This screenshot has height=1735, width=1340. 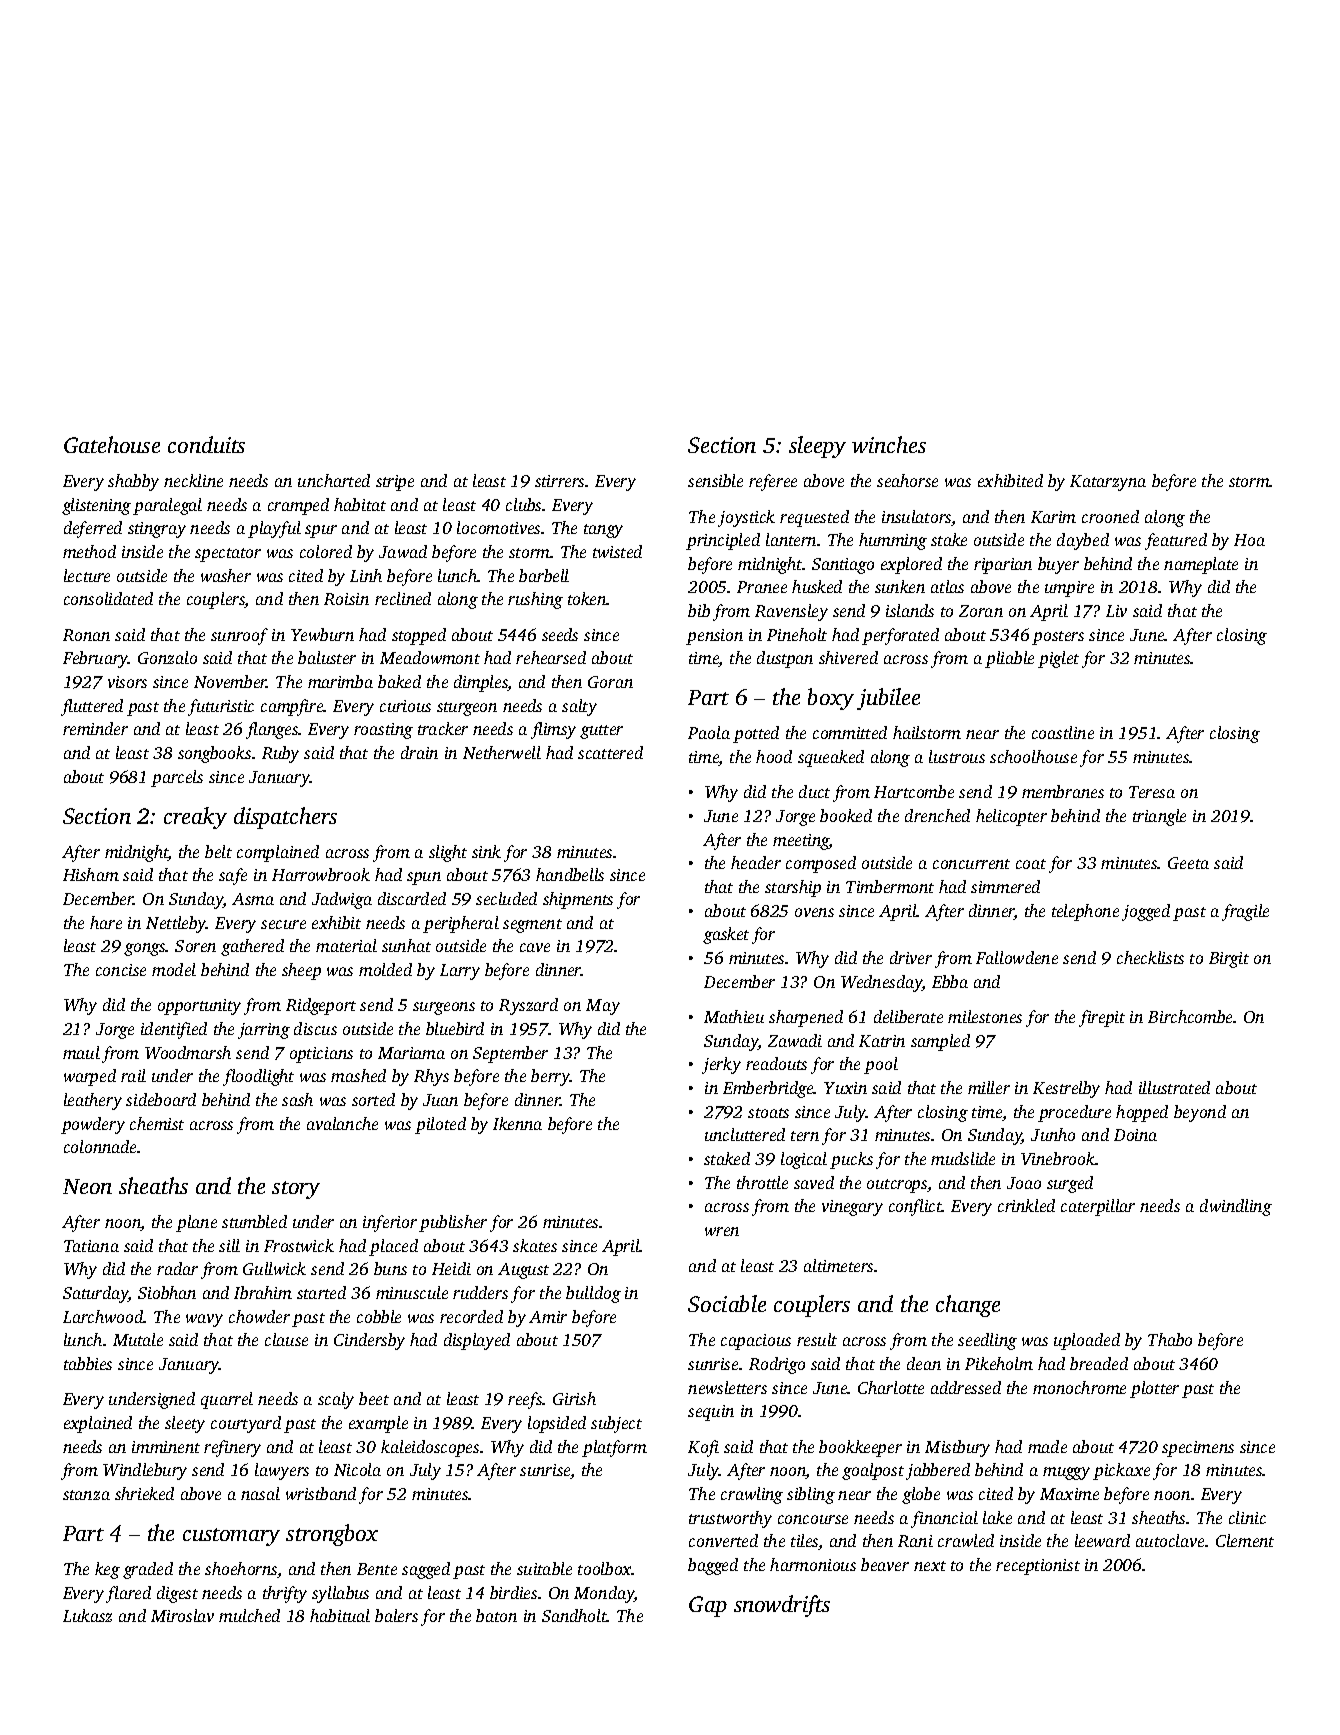 What do you see at coordinates (1108, 483) in the screenshot?
I see `Katarzyna` at bounding box center [1108, 483].
